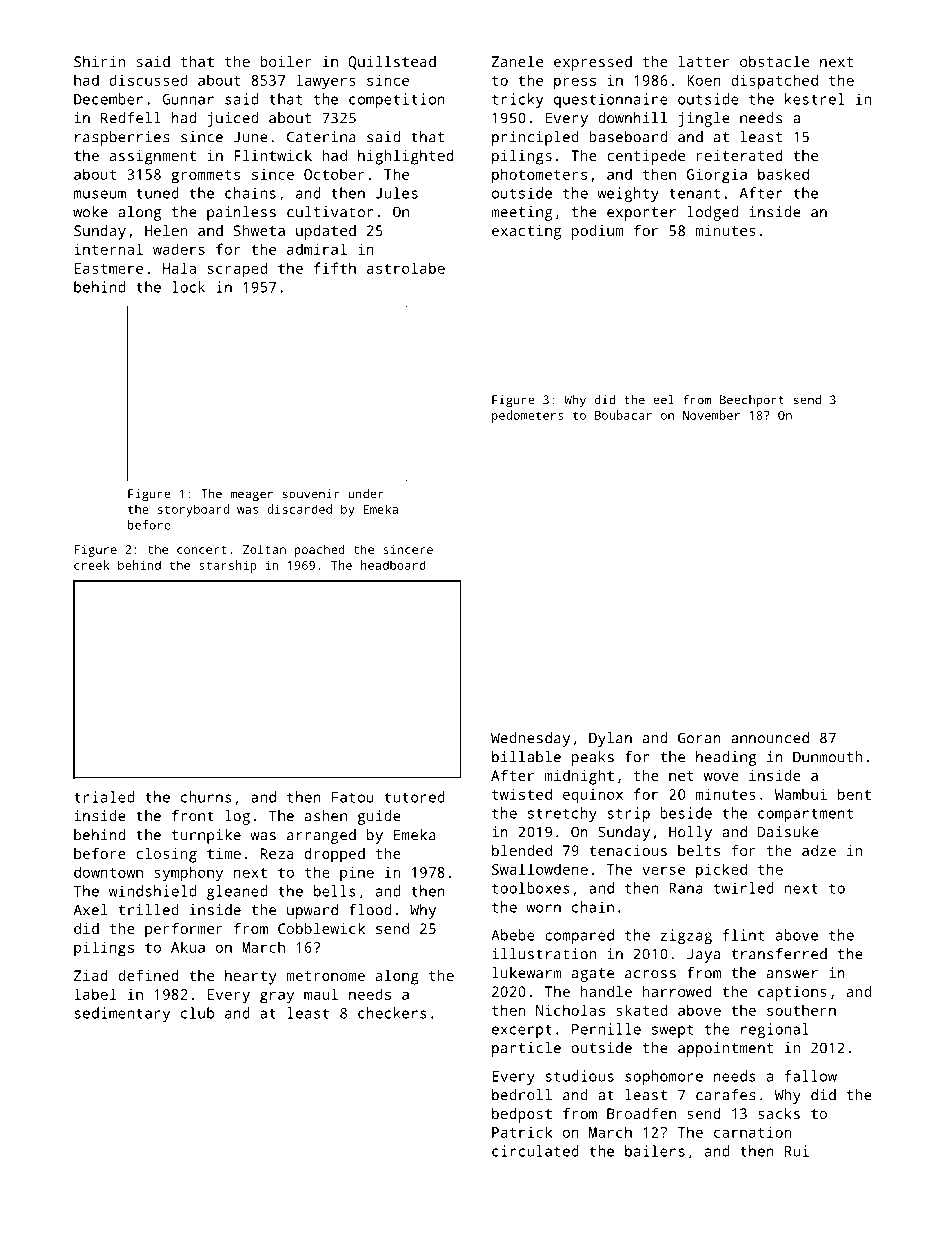 Image resolution: width=952 pixels, height=1233 pixels. What do you see at coordinates (108, 99) in the screenshot?
I see `December` at bounding box center [108, 99].
